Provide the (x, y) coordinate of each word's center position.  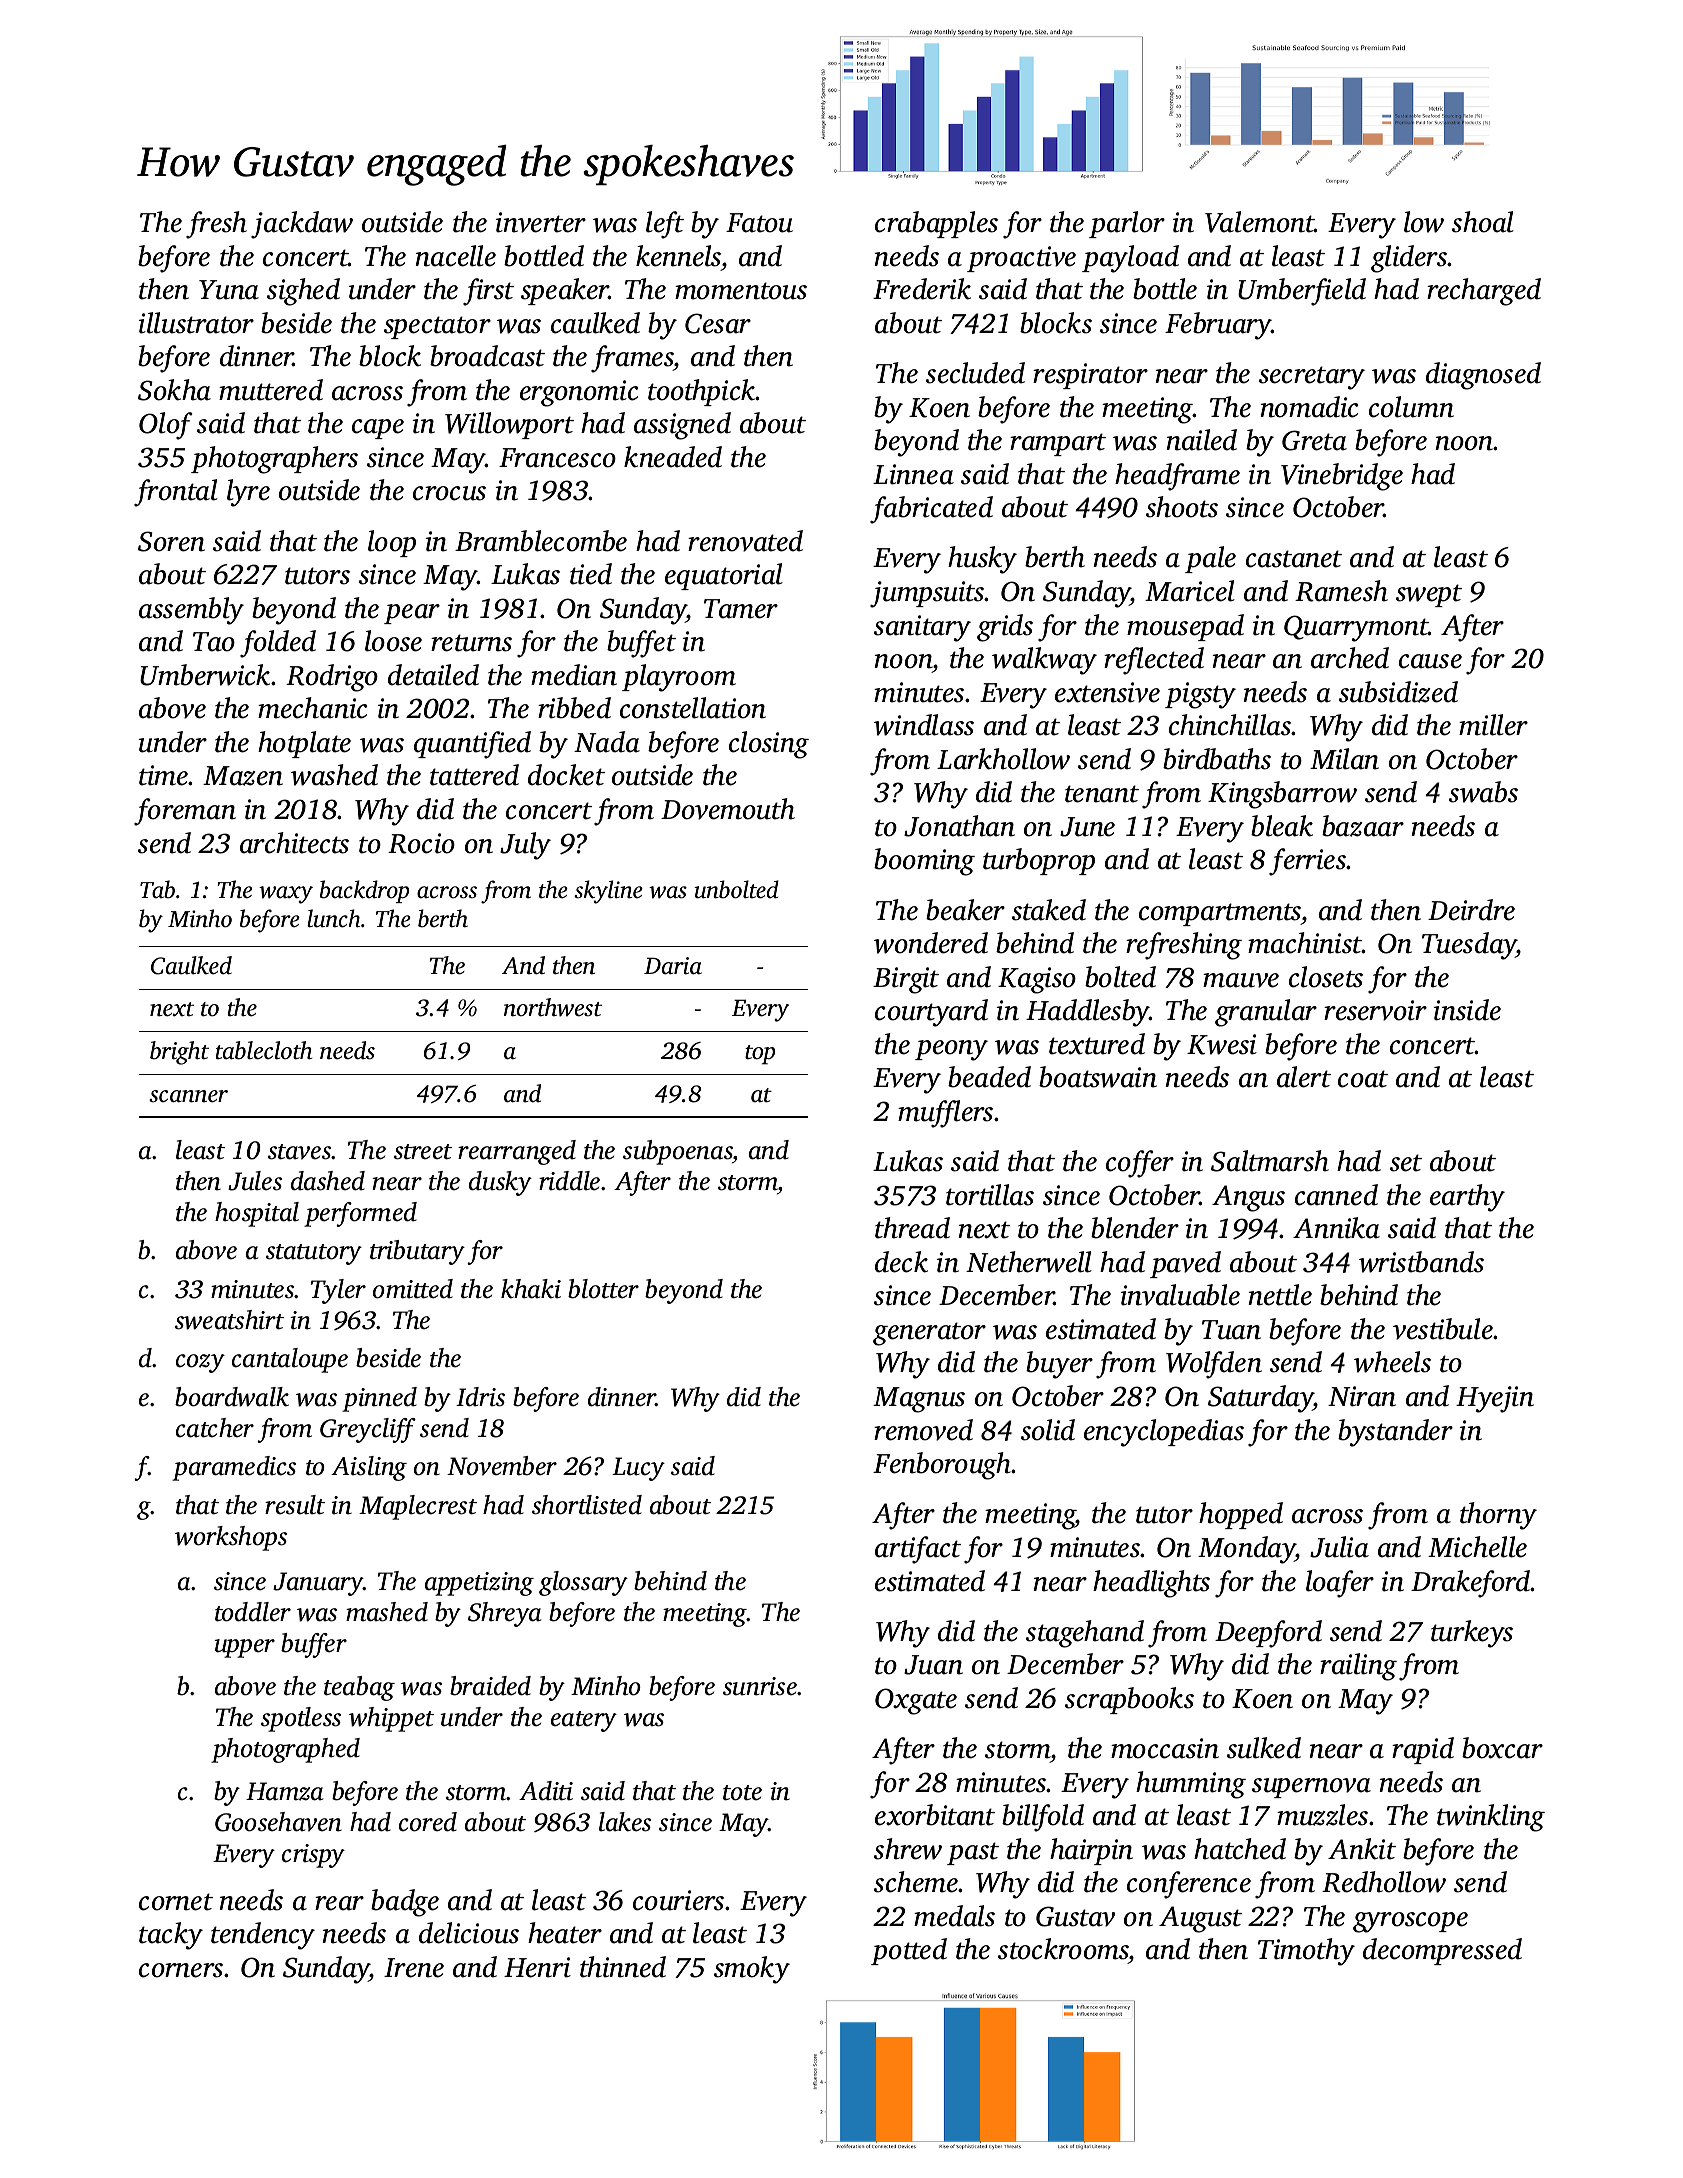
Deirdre (1471, 910)
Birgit (906, 980)
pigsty (1200, 695)
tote (742, 1793)
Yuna (229, 290)
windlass (924, 725)
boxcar (1502, 1748)
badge (405, 1903)
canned (1336, 1195)
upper (244, 1648)
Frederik (922, 289)
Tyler (338, 1291)
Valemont (1260, 222)
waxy (286, 895)
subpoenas (678, 1152)
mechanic (312, 708)
